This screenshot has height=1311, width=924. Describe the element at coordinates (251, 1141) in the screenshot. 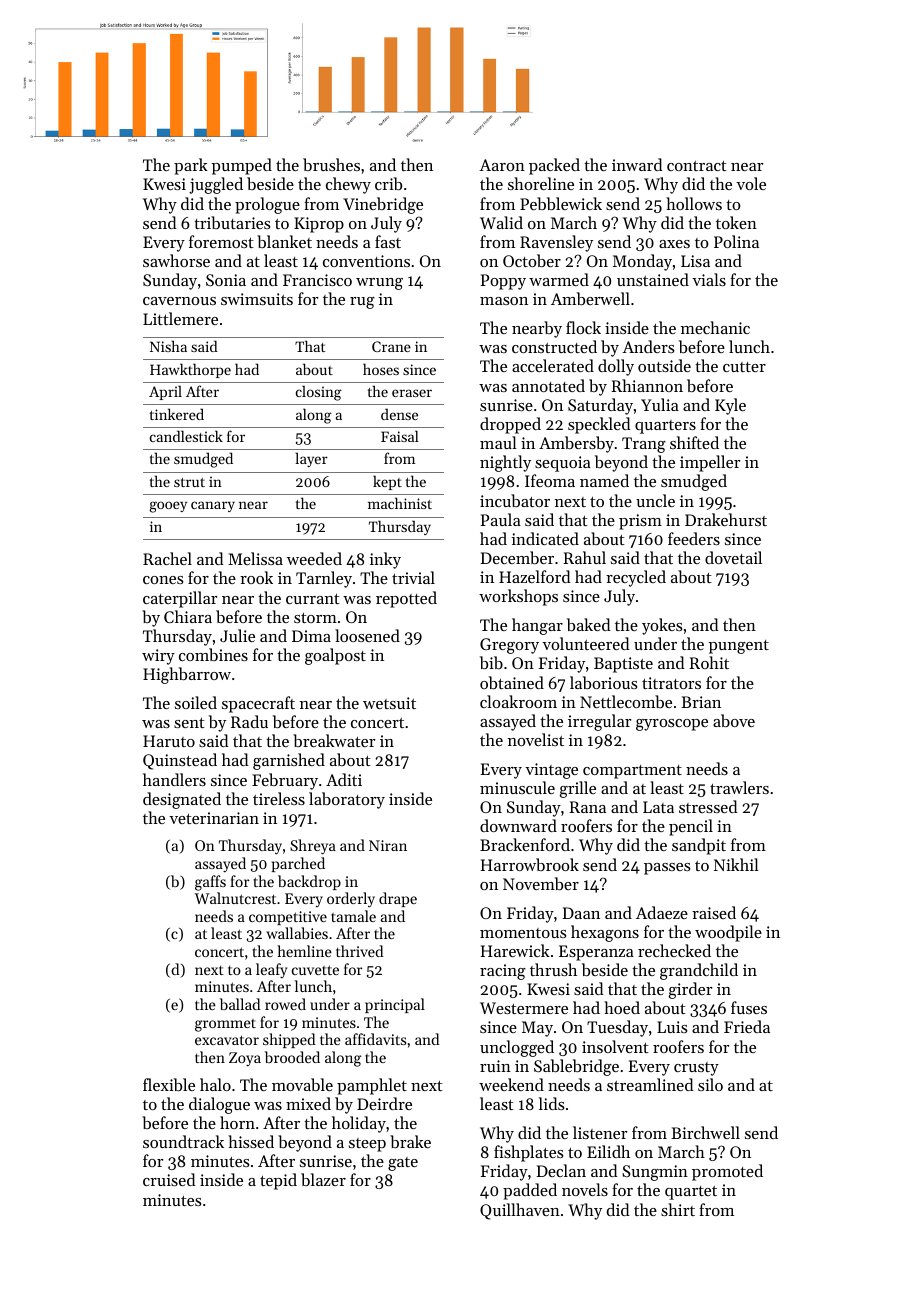

I see `hissed` at that location.
